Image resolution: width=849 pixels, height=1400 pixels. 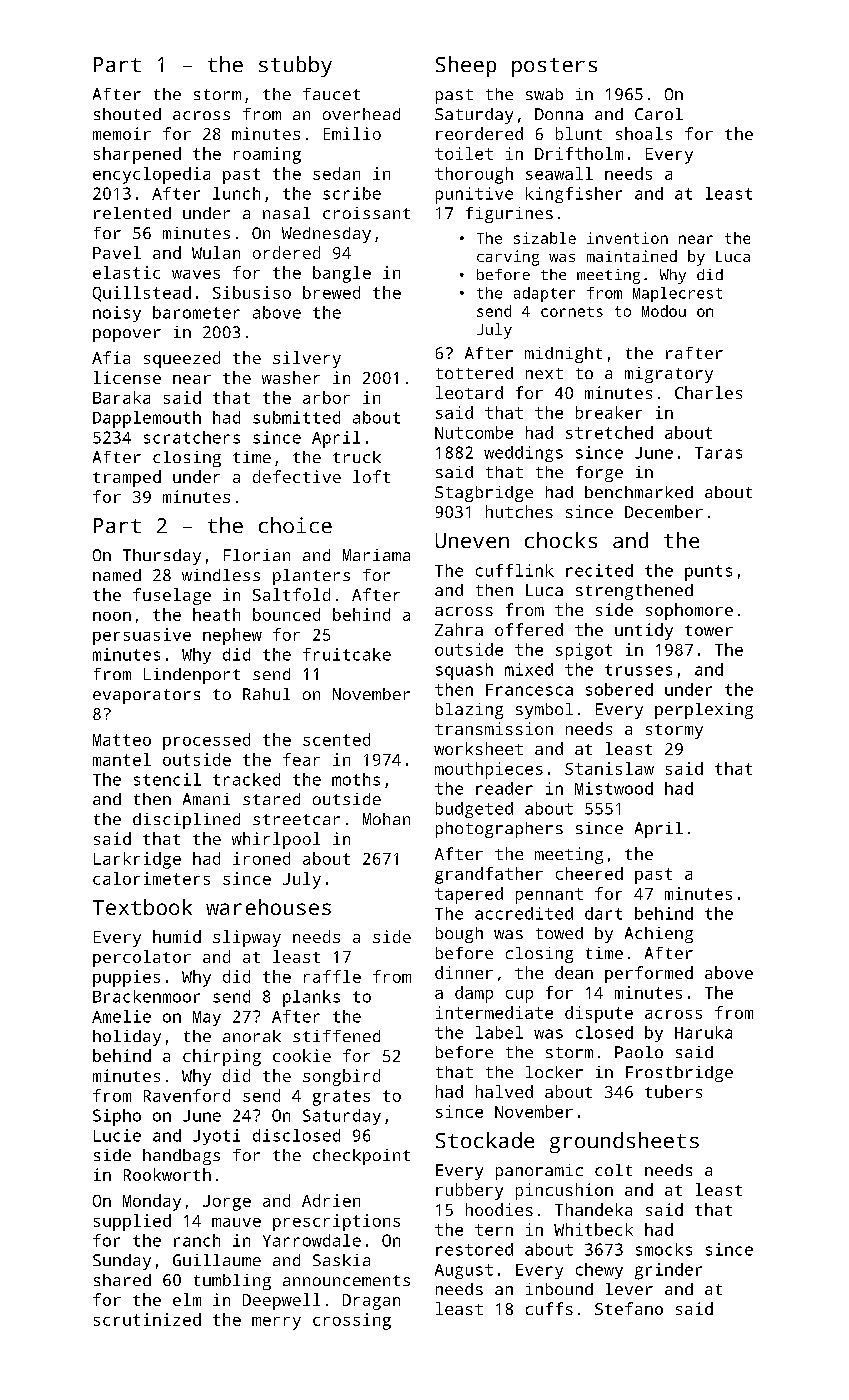 I want to click on stubby, so click(x=295, y=66).
